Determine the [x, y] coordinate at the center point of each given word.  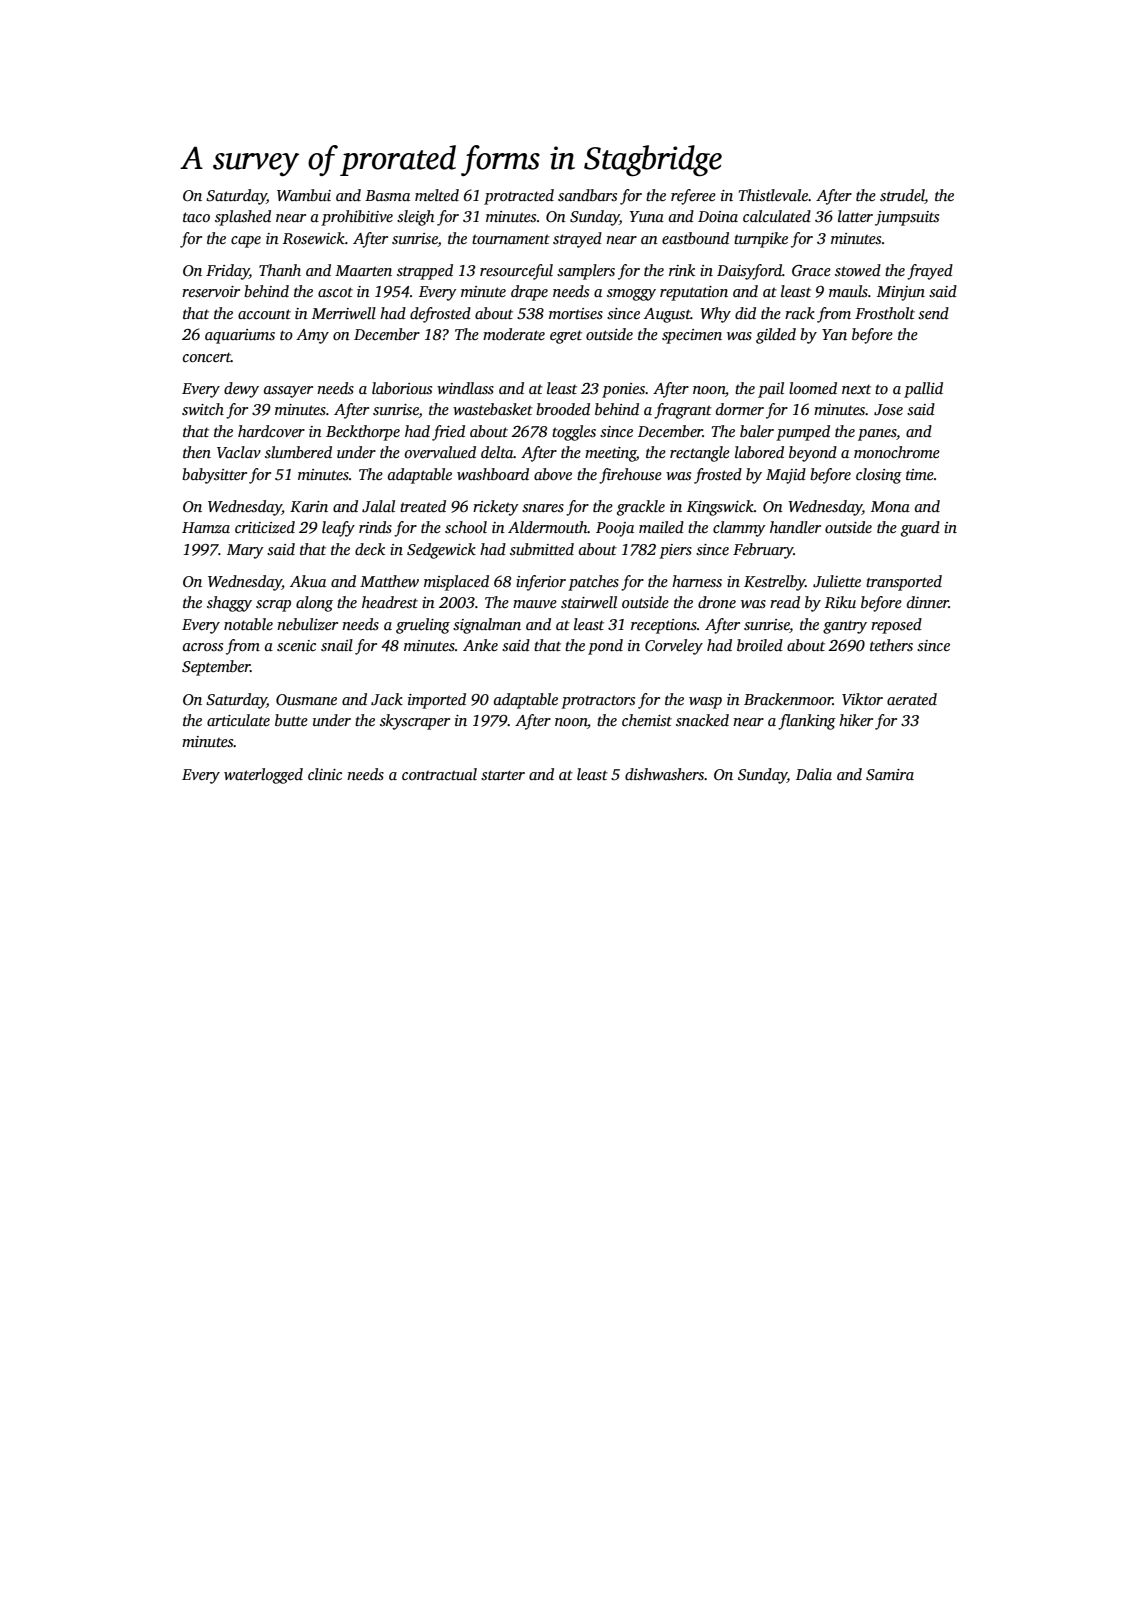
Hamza [206, 527]
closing [879, 476]
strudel [902, 196]
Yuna [646, 216]
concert [207, 357]
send [933, 313]
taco [196, 217]
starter [503, 775]
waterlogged [263, 776]
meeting [610, 454]
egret [566, 337]
